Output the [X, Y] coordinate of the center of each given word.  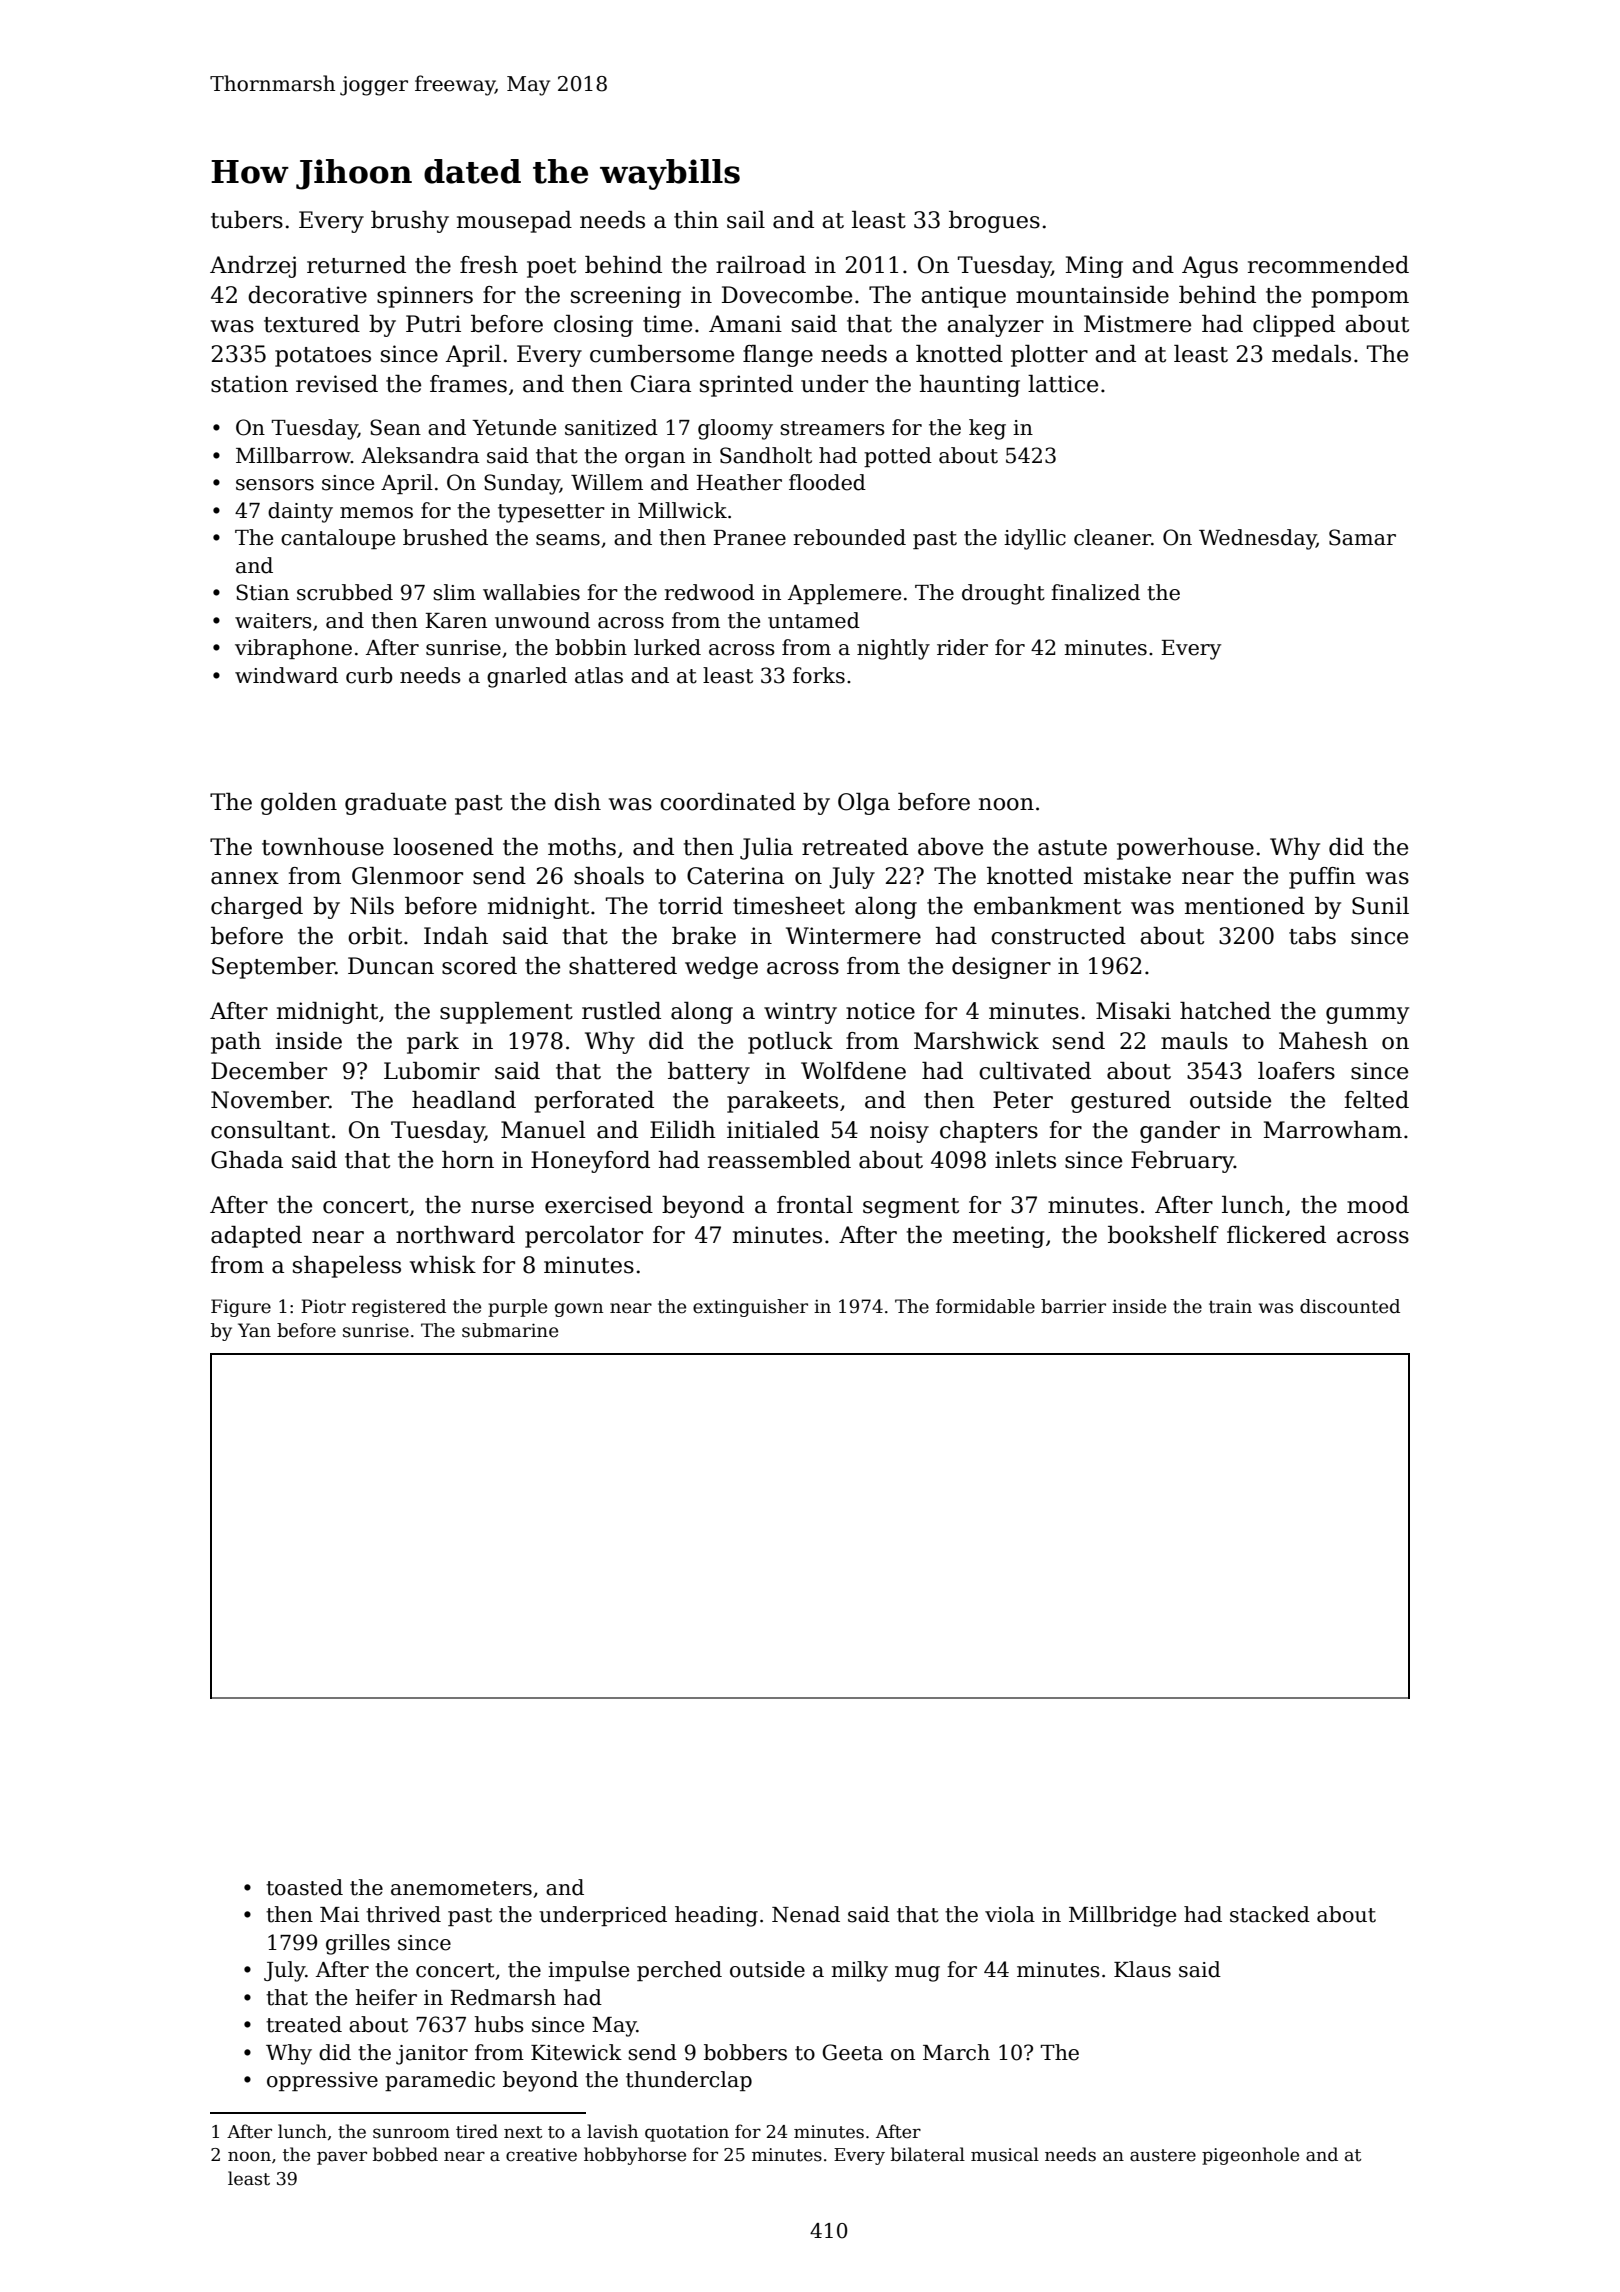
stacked [1270, 1914]
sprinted [746, 386]
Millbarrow [293, 455]
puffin [1322, 878]
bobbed [405, 2154]
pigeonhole [1250, 2156]
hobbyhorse [635, 2156]
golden [299, 804]
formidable [985, 1306]
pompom [1360, 299]
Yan [254, 1330]
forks [819, 675]
